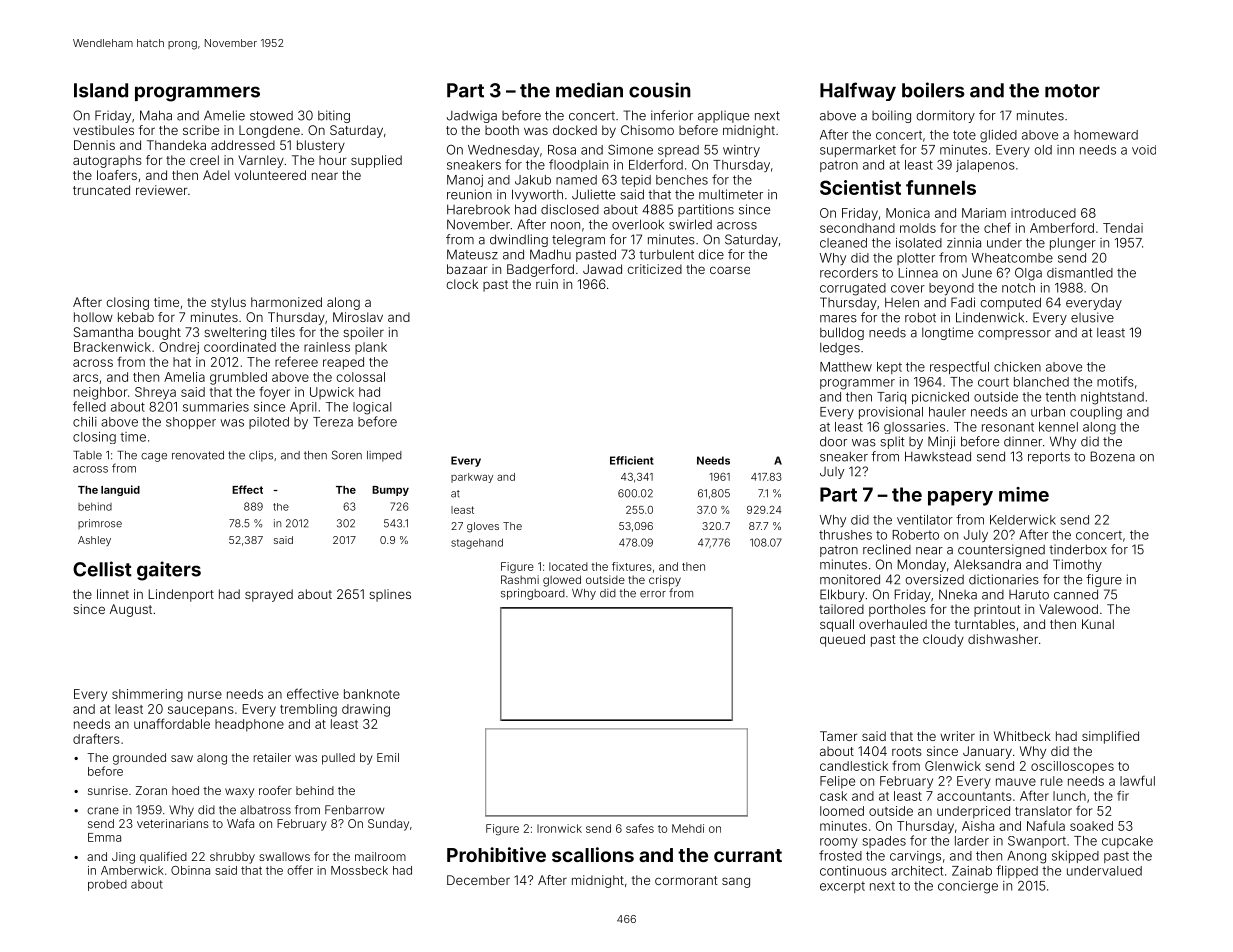 This screenshot has height=952, width=1233. Describe the element at coordinates (846, 367) in the screenshot. I see `Matthew` at that location.
